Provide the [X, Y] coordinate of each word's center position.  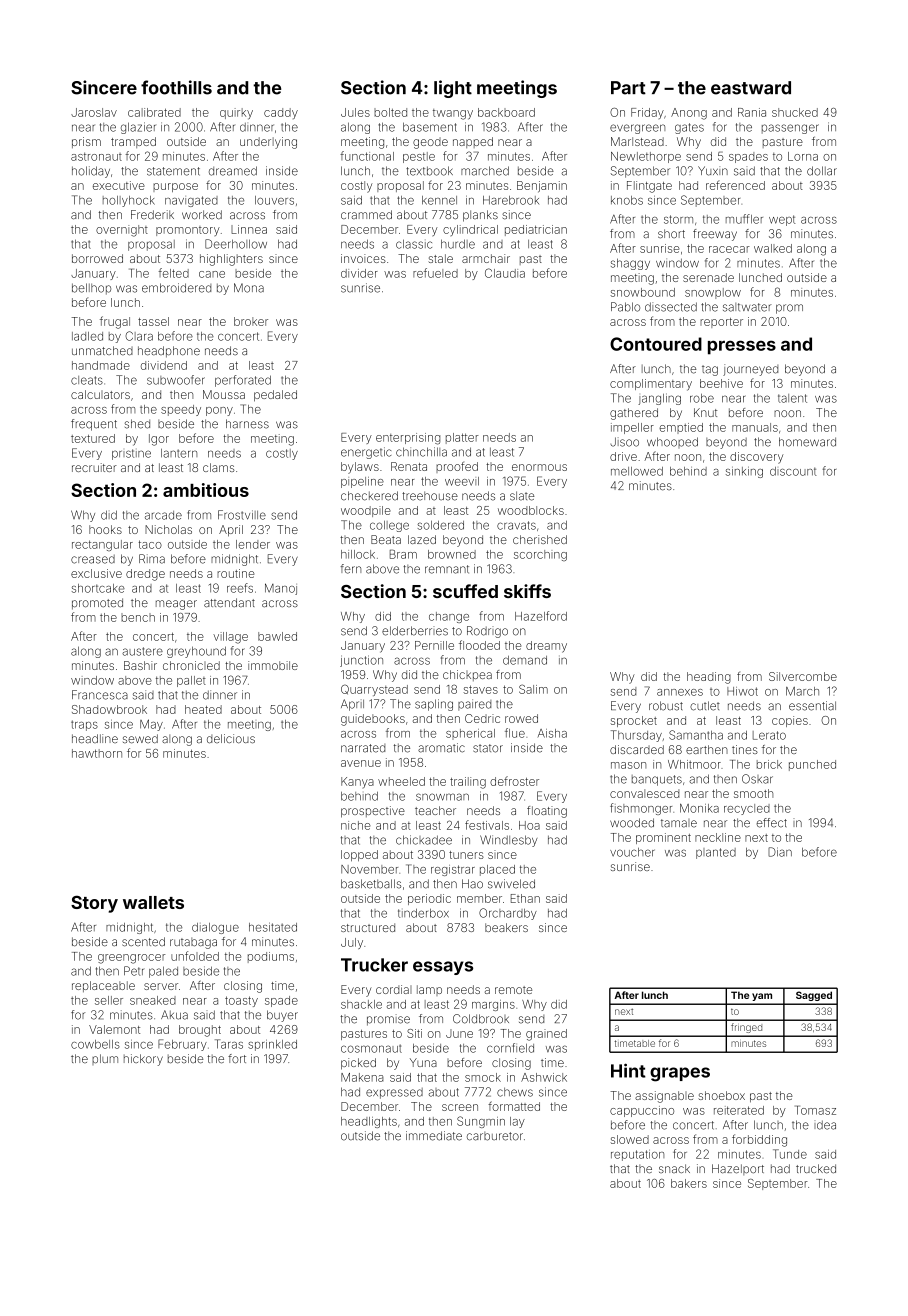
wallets [153, 902]
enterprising [408, 439]
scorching [540, 555]
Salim [533, 689]
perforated [243, 381]
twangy [453, 114]
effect [771, 823]
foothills [176, 87]
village [230, 638]
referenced [735, 185]
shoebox [721, 1095]
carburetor [495, 1136]
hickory [143, 1060]
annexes [680, 692]
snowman [442, 797]
